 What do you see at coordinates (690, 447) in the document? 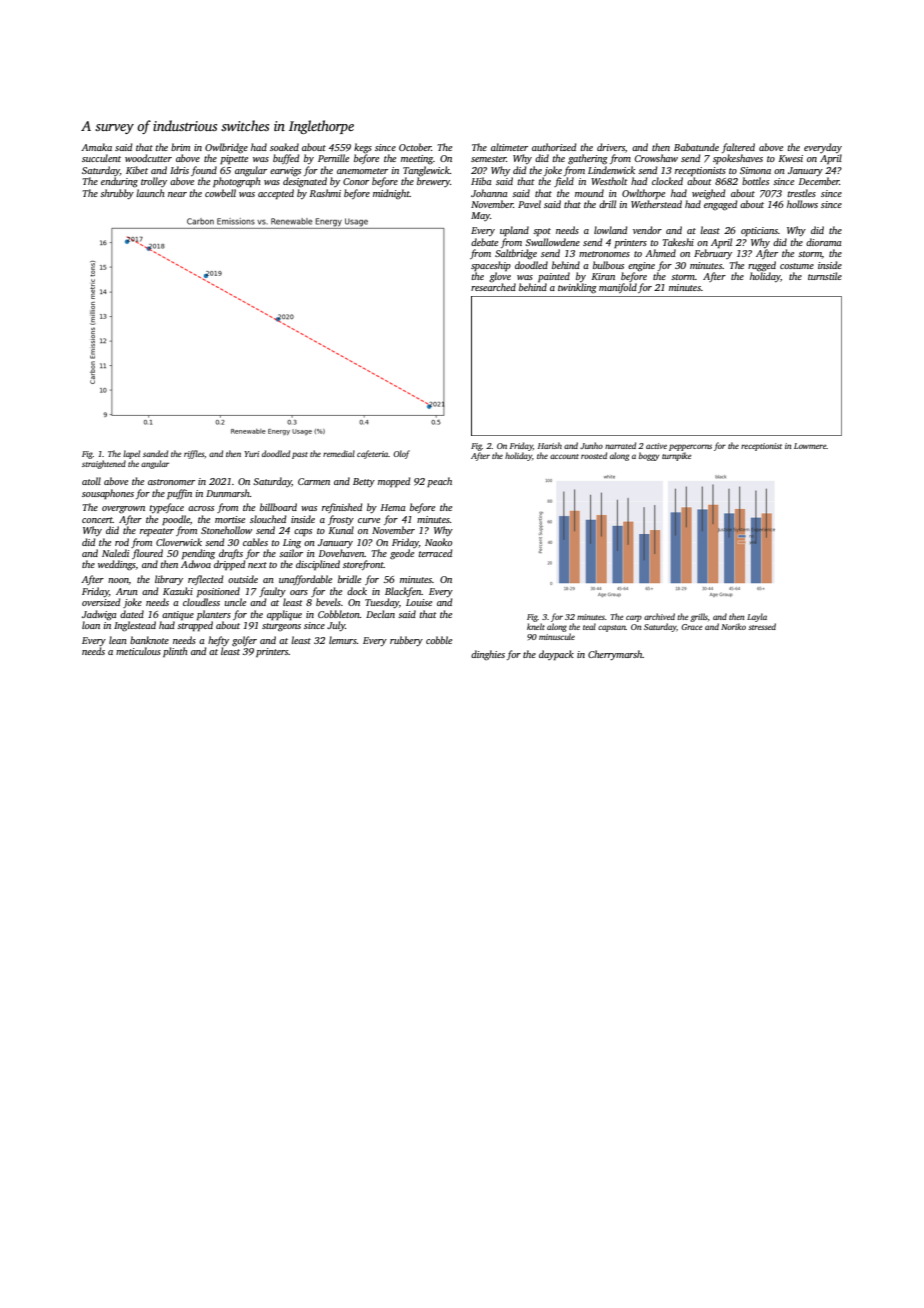
I see `peppercorns` at bounding box center [690, 447].
